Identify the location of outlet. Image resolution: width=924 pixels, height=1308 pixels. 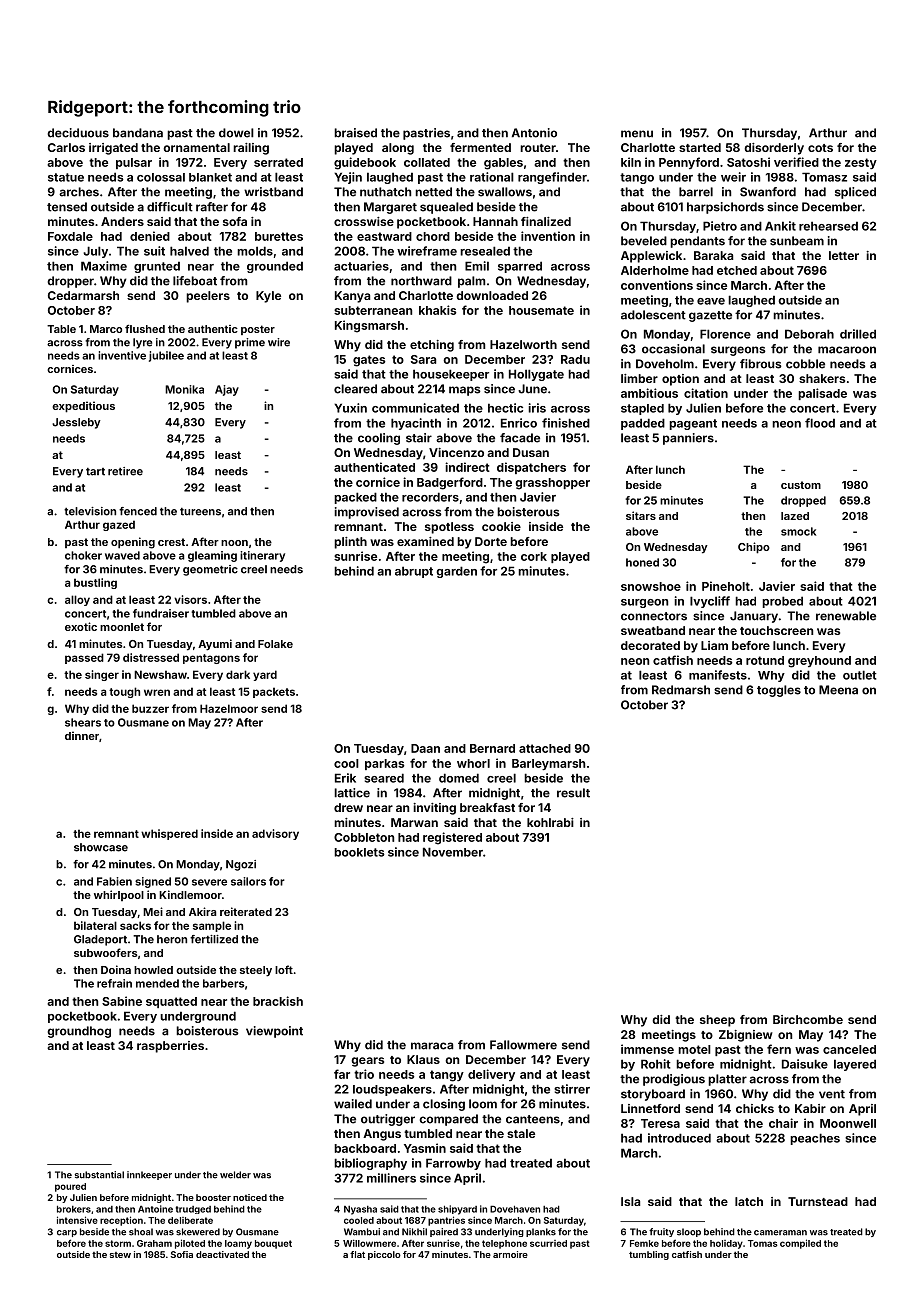
(860, 675).
